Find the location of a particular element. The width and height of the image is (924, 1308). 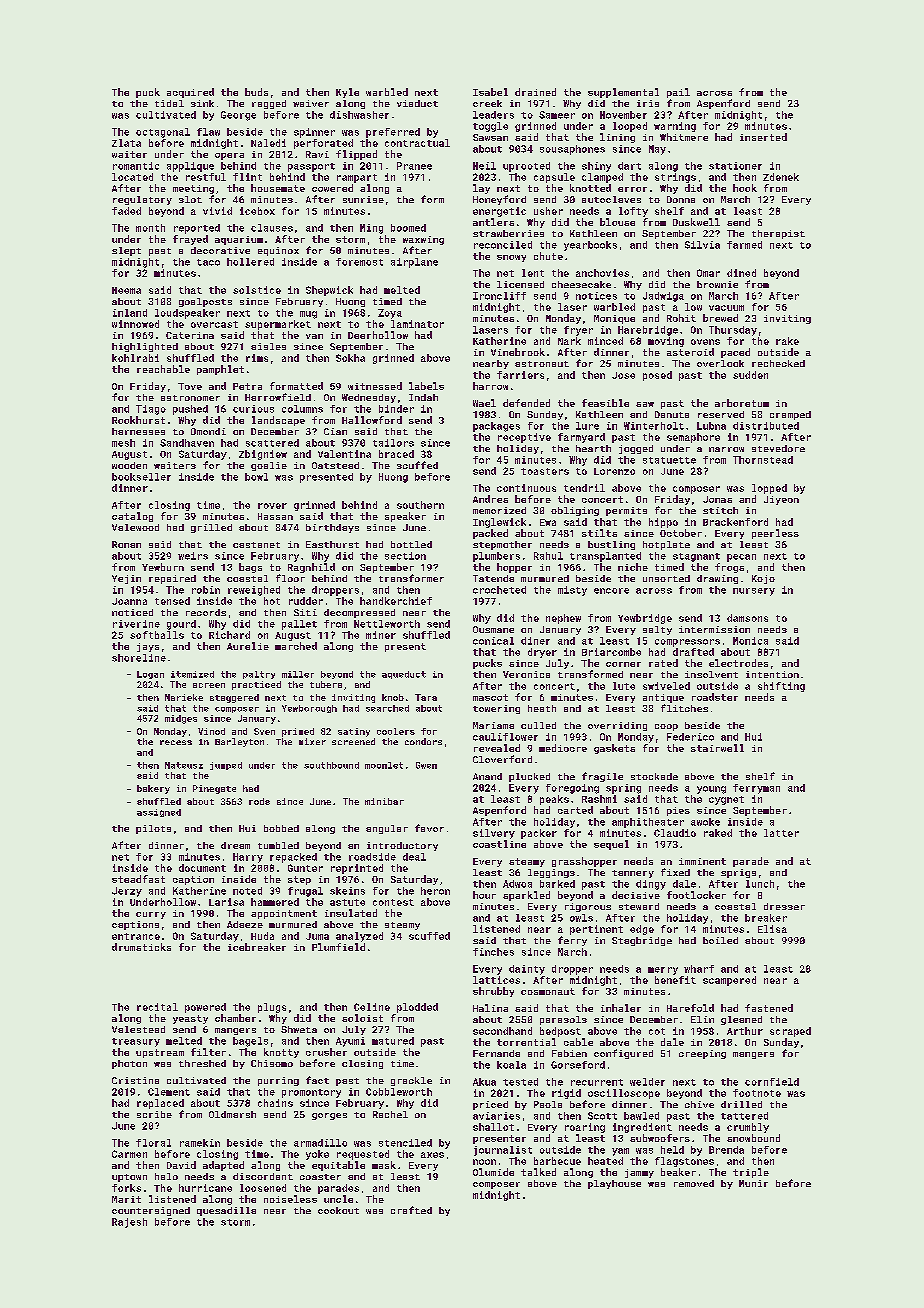

lofty is located at coordinates (633, 212).
